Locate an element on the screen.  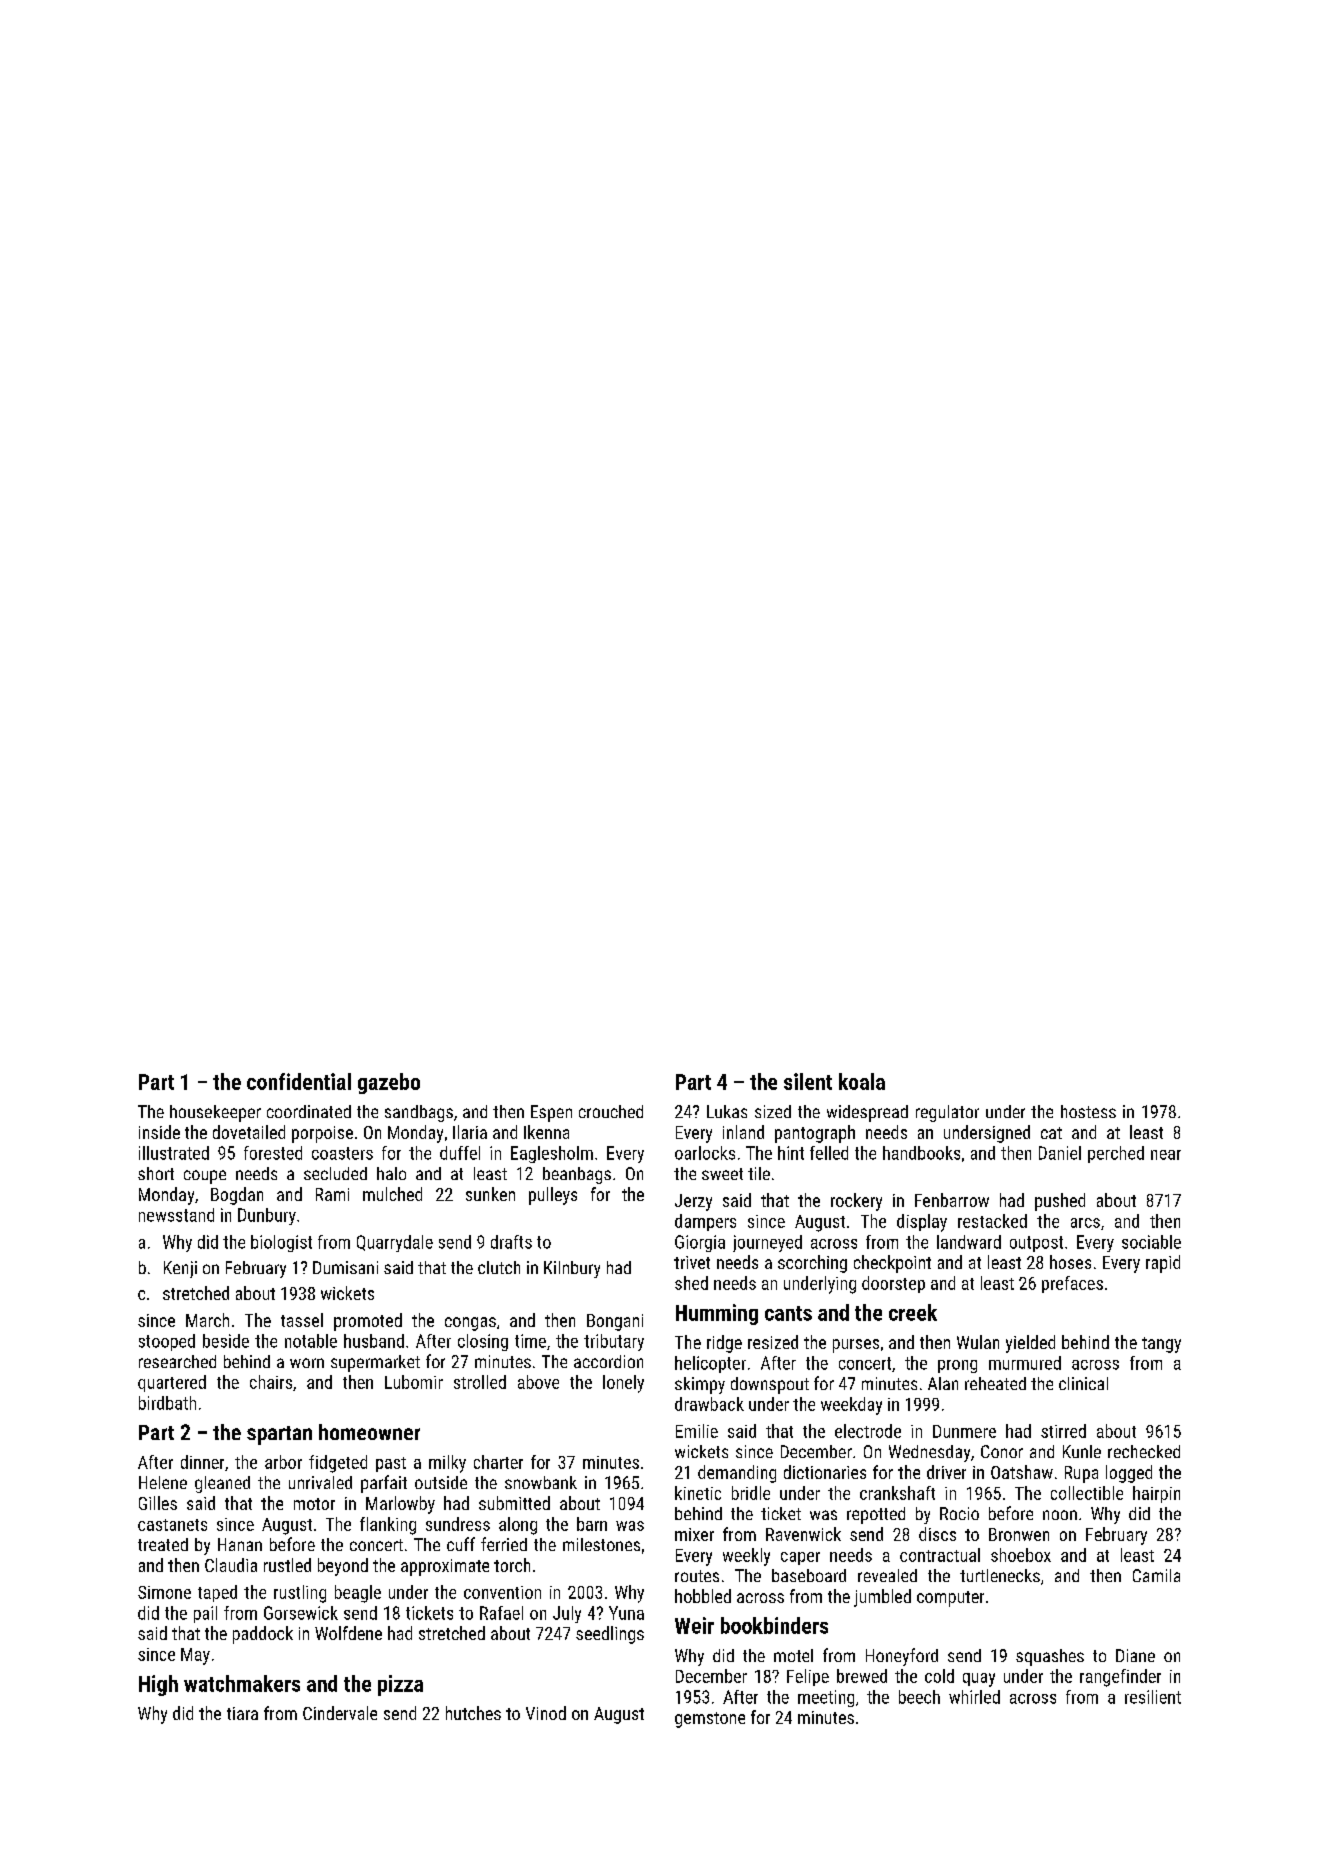
mixer is located at coordinates (694, 1534).
